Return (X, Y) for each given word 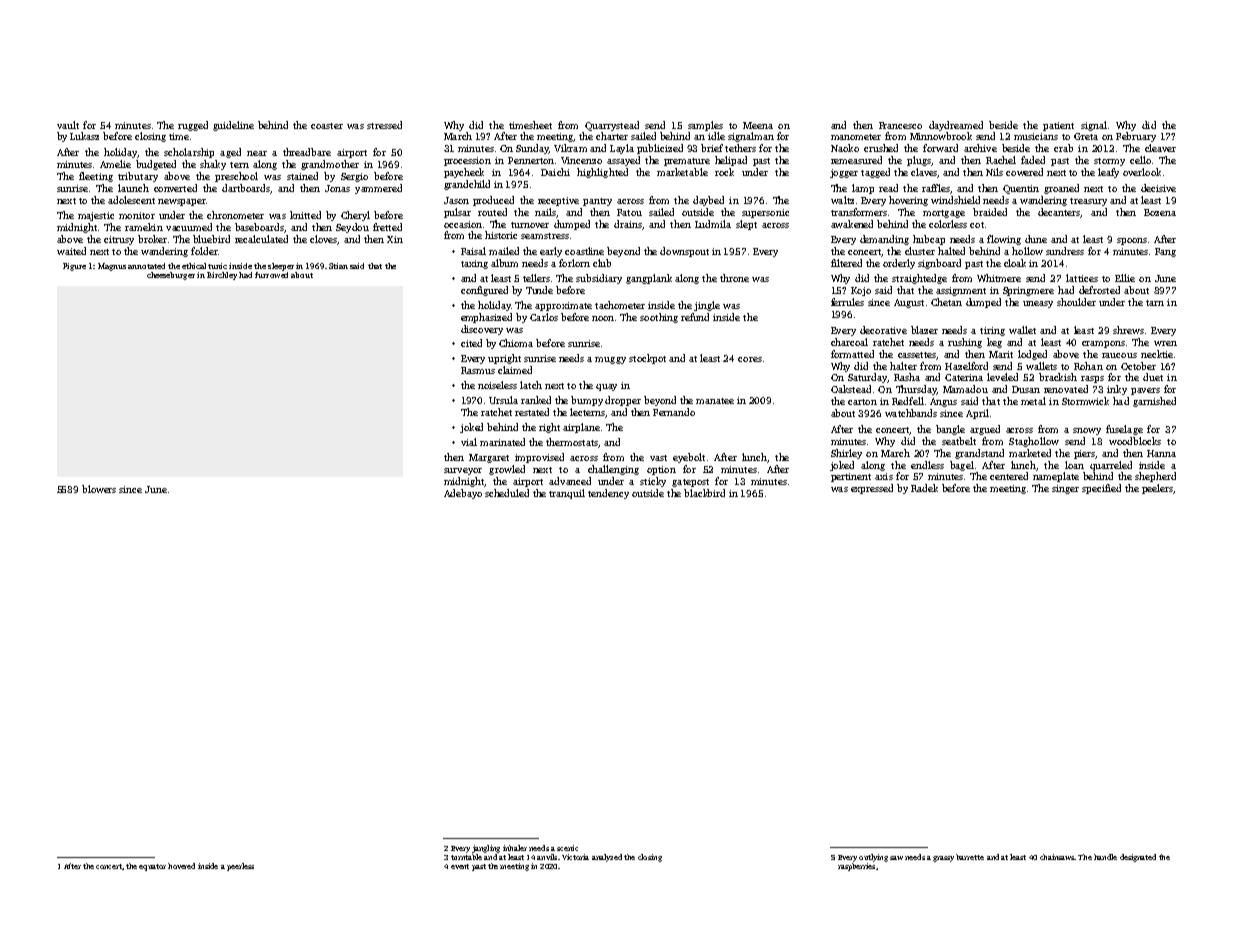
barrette (970, 857)
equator (152, 867)
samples (705, 126)
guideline (233, 126)
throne (734, 278)
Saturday (867, 378)
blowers (99, 489)
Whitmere (999, 278)
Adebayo (463, 494)
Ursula (503, 400)
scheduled (507, 493)
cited (471, 343)
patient (1058, 126)
